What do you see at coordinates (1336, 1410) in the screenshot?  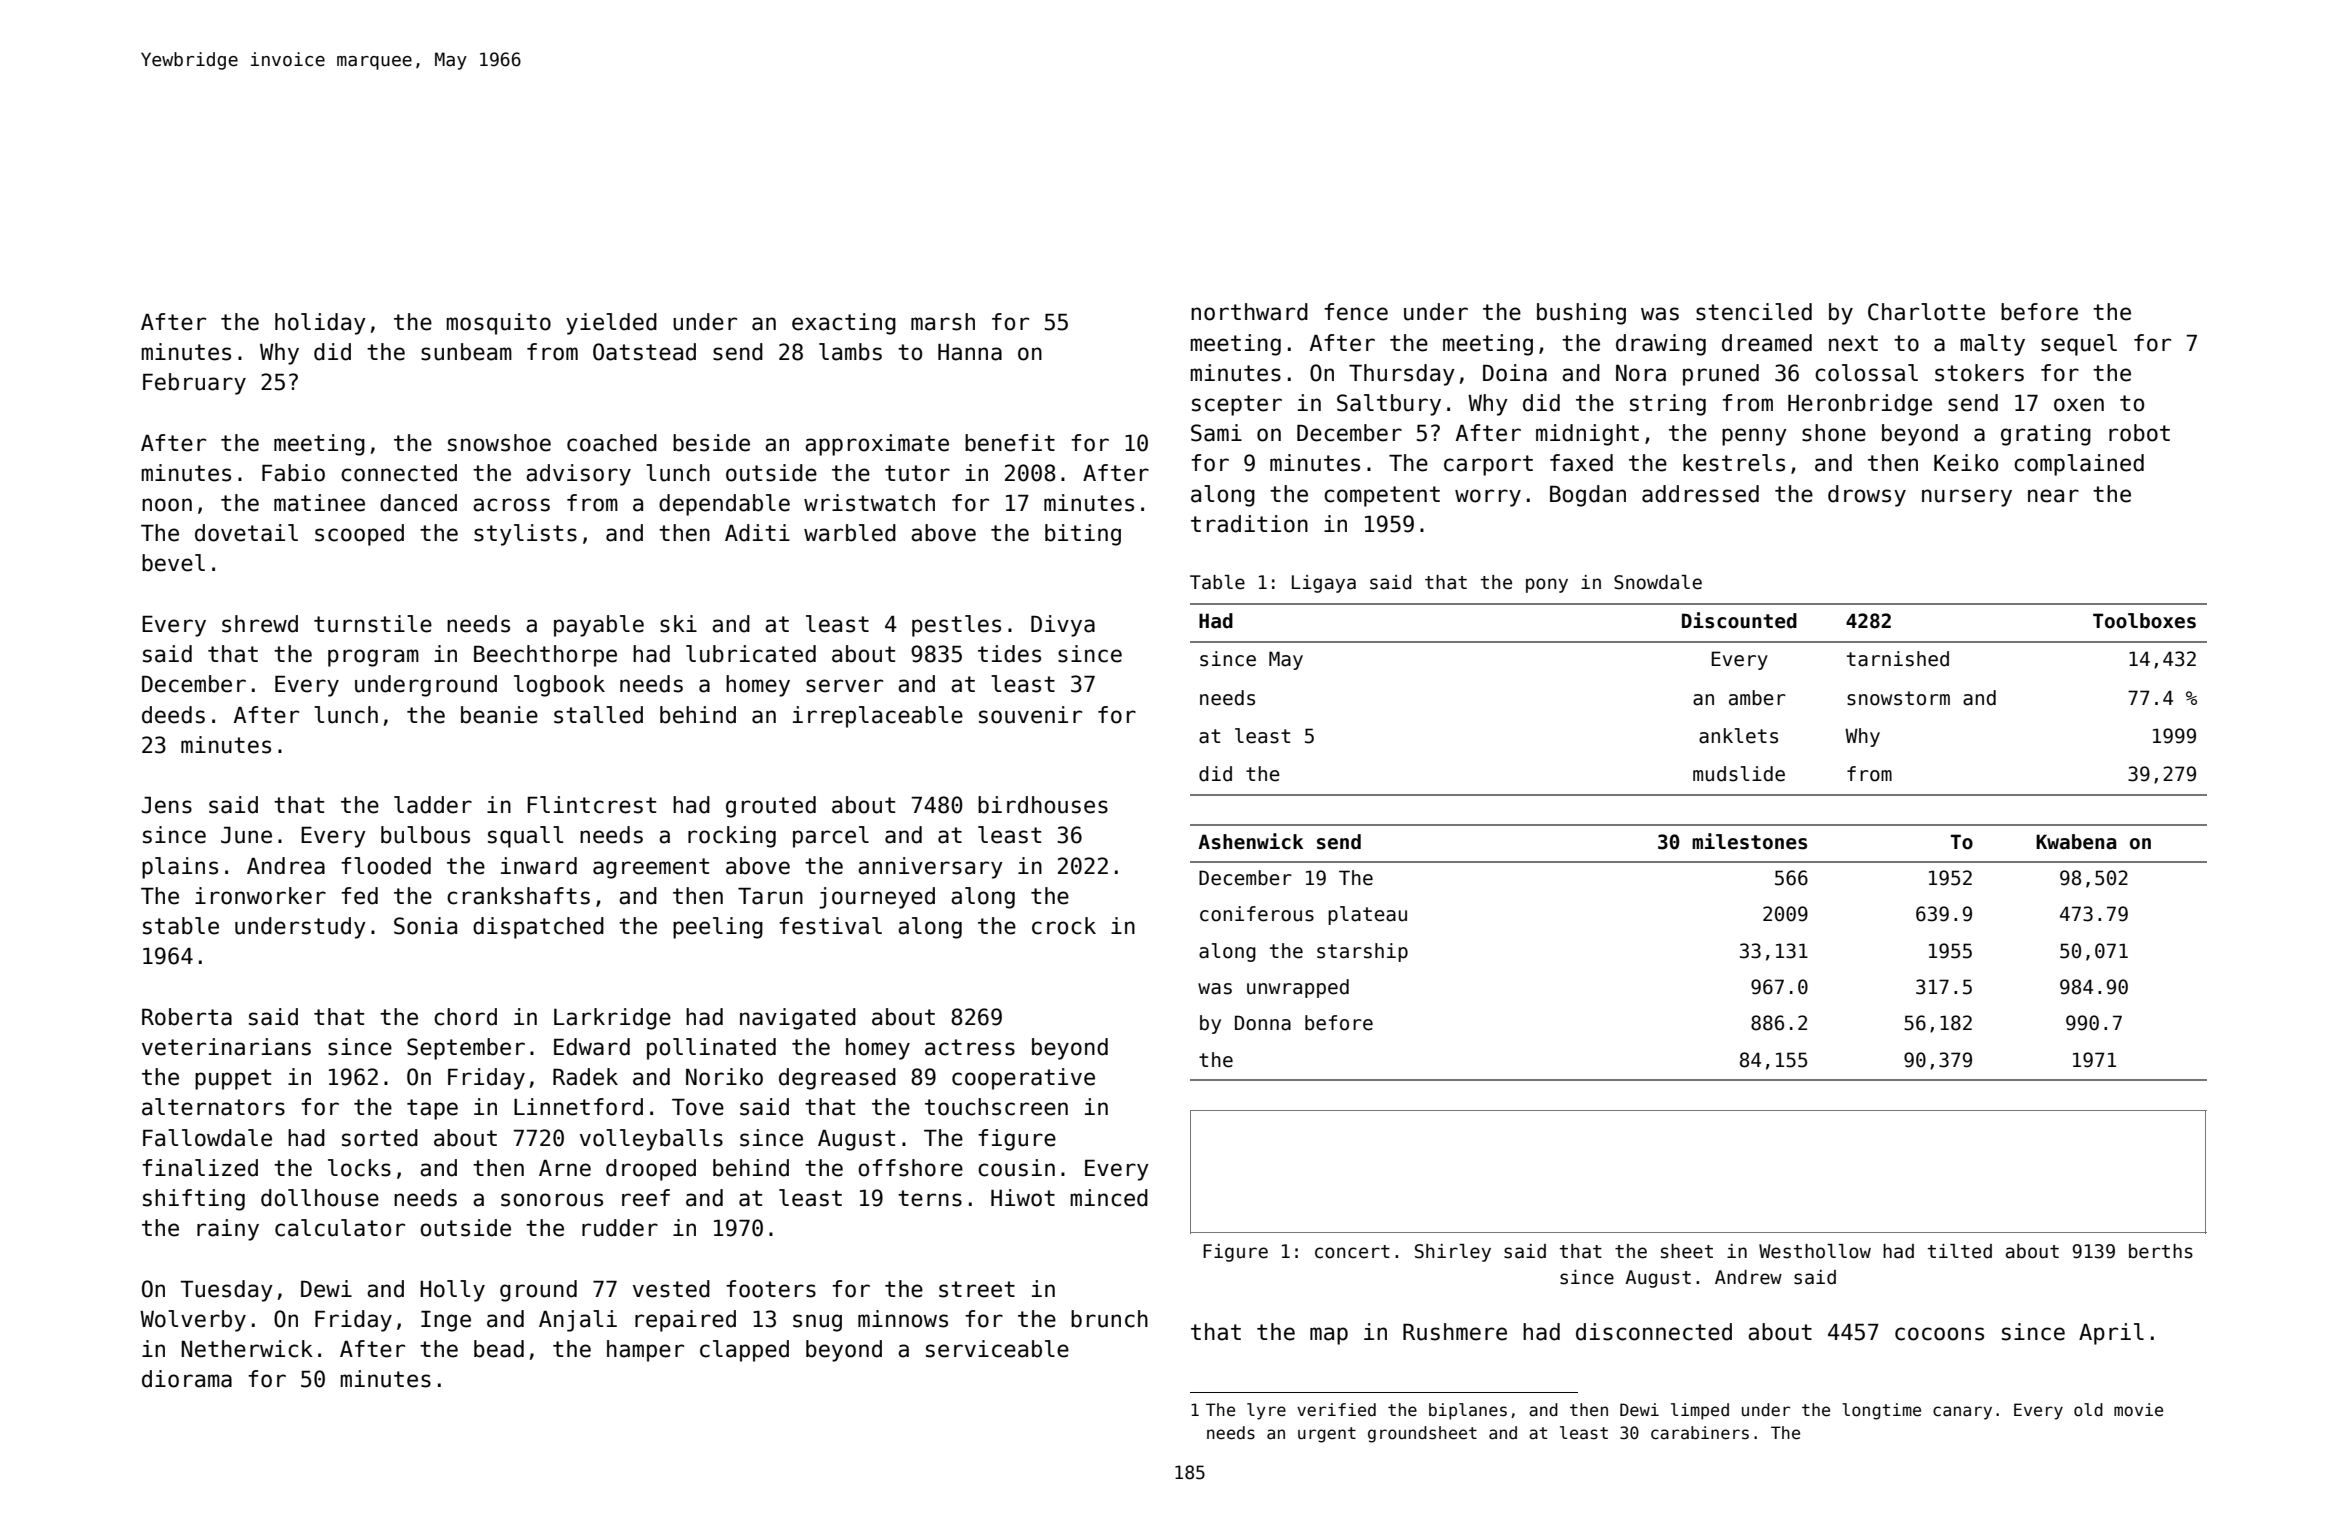 I see `verified` at bounding box center [1336, 1410].
